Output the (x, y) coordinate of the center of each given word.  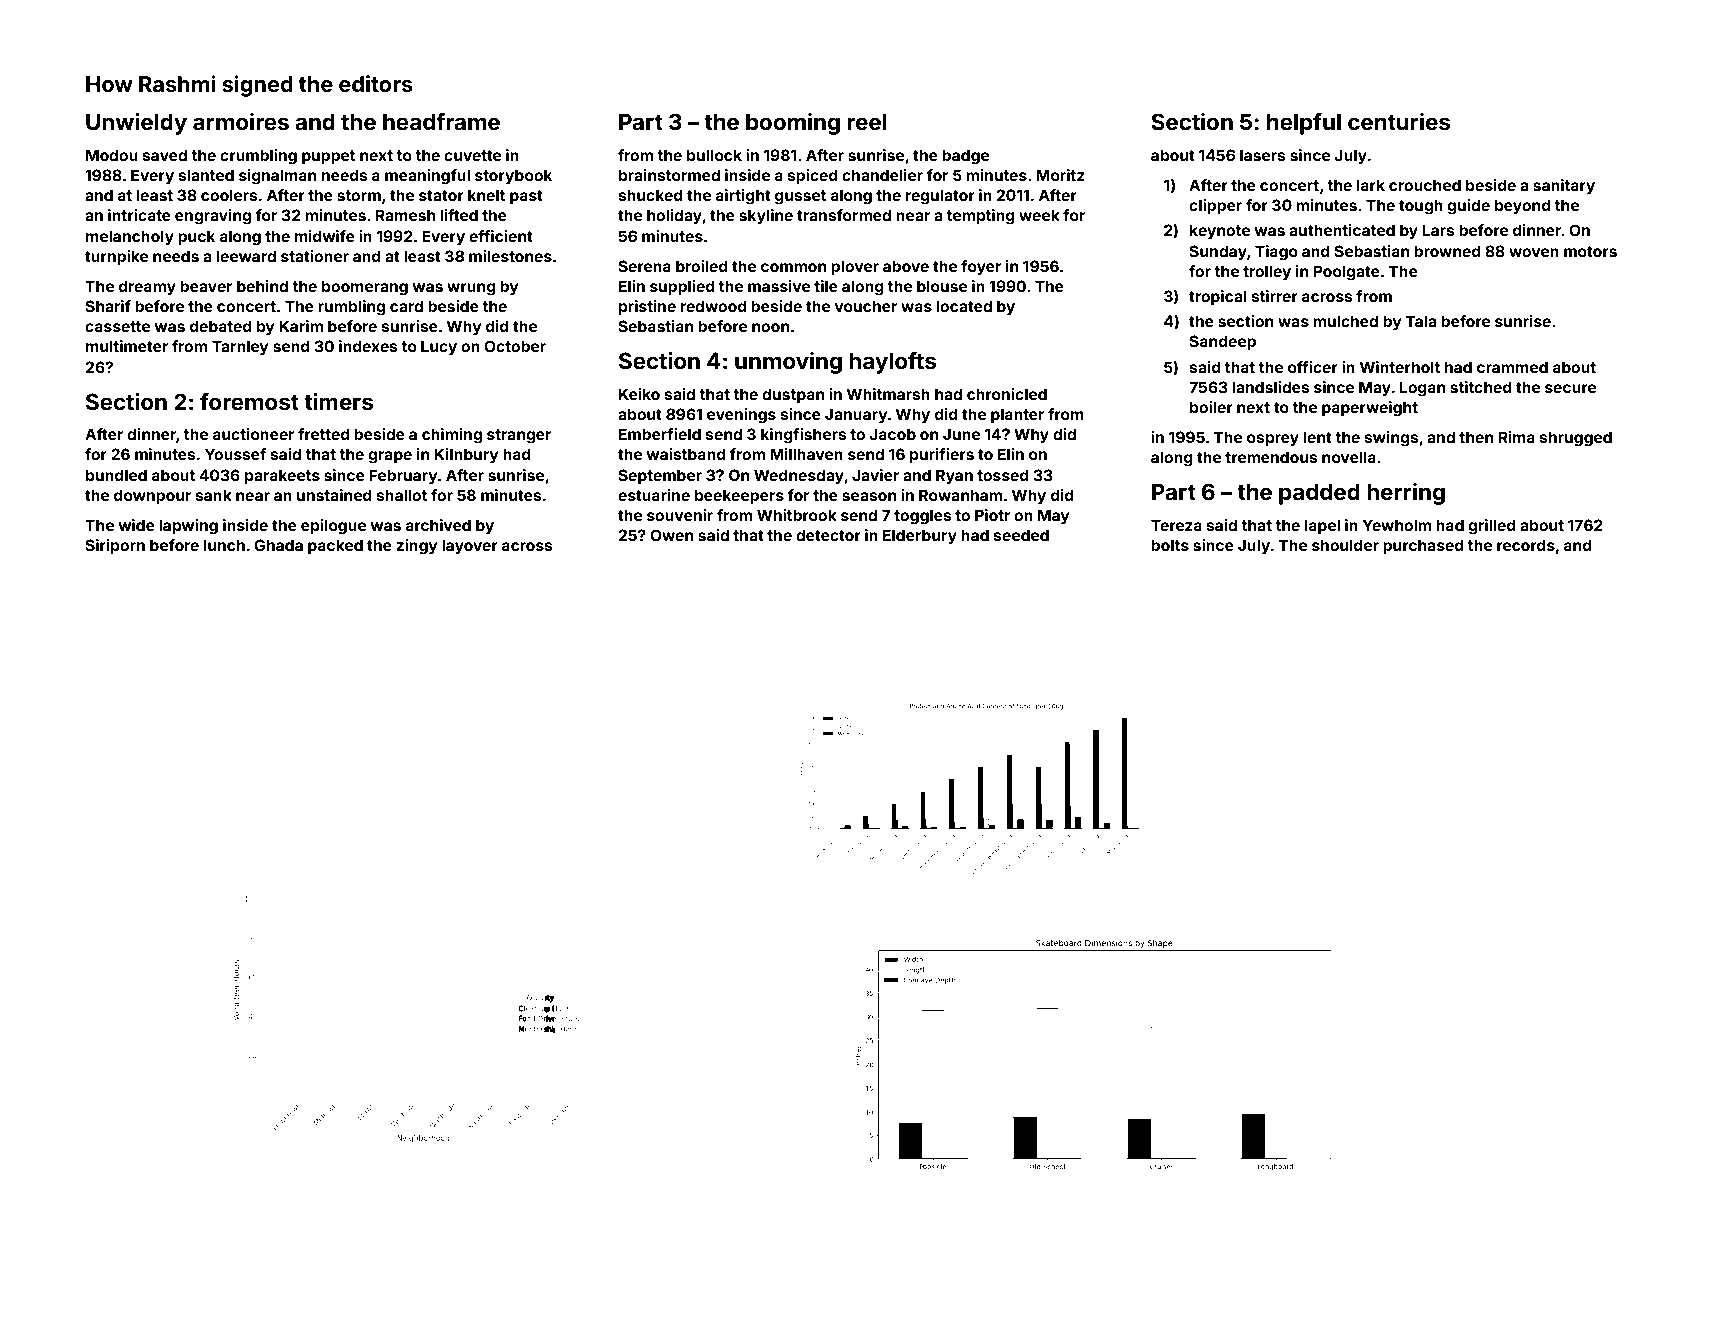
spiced (813, 176)
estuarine (654, 495)
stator (441, 195)
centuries (1399, 121)
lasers (1263, 155)
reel (867, 121)
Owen (671, 535)
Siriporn (115, 546)
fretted (324, 434)
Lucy (439, 348)
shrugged (1576, 439)
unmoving (788, 363)
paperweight (1370, 409)
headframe (441, 121)
